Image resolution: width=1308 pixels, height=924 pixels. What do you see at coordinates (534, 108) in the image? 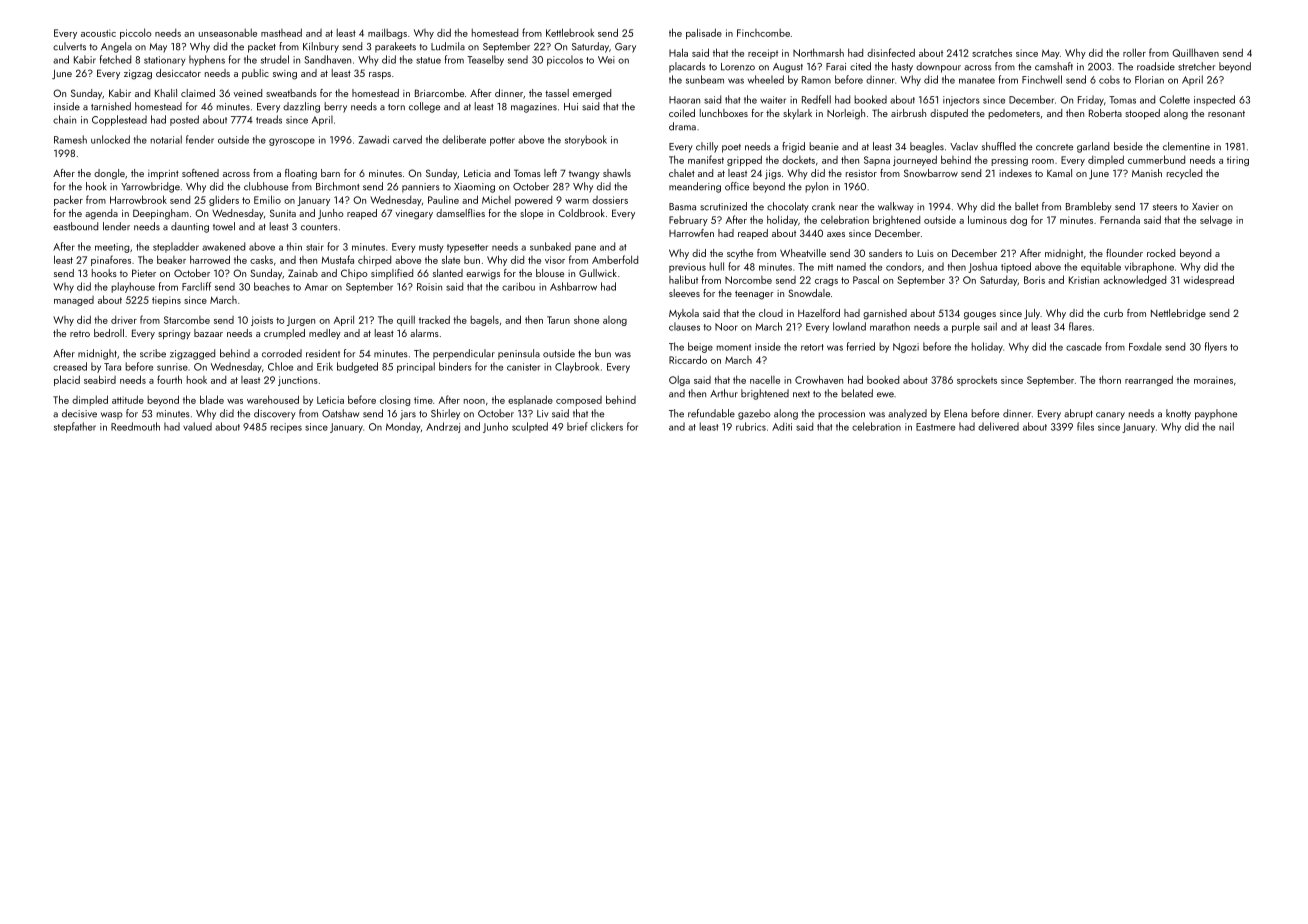
I see `magazines` at bounding box center [534, 108].
